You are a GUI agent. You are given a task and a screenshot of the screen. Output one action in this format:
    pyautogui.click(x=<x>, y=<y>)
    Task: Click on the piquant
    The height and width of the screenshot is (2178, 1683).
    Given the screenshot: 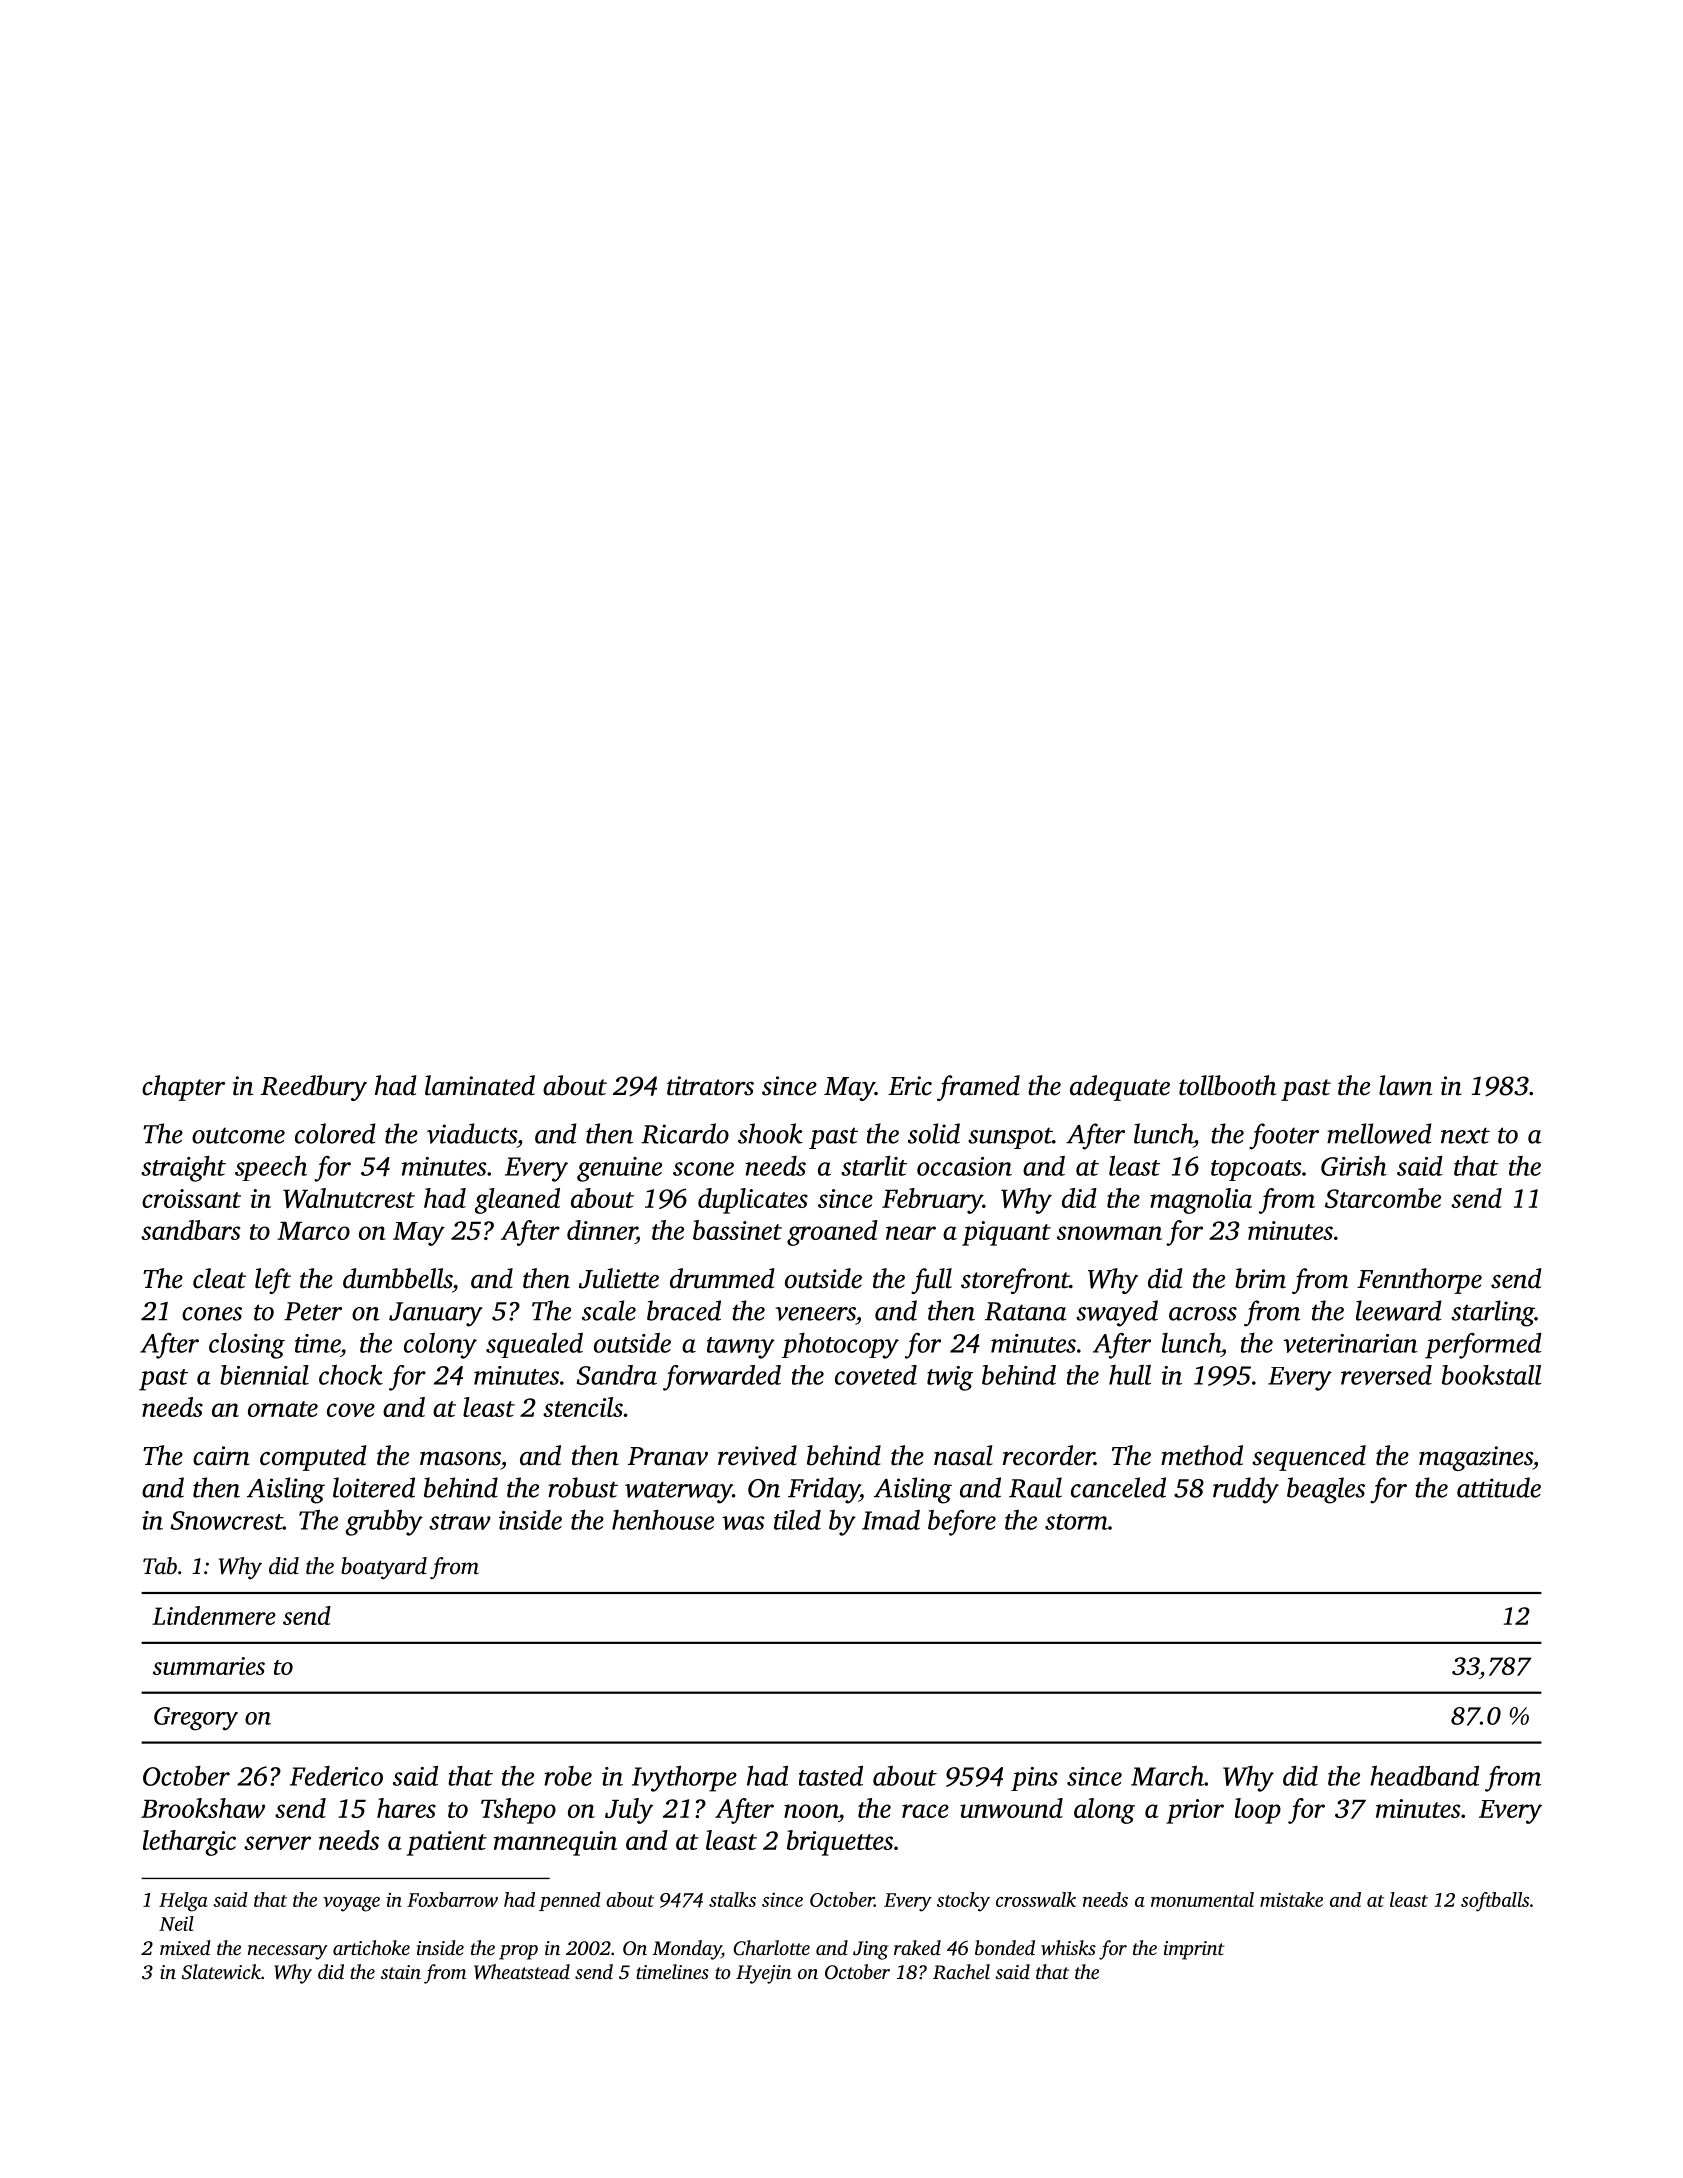 What is the action you would take?
    pyautogui.click(x=1006, y=1233)
